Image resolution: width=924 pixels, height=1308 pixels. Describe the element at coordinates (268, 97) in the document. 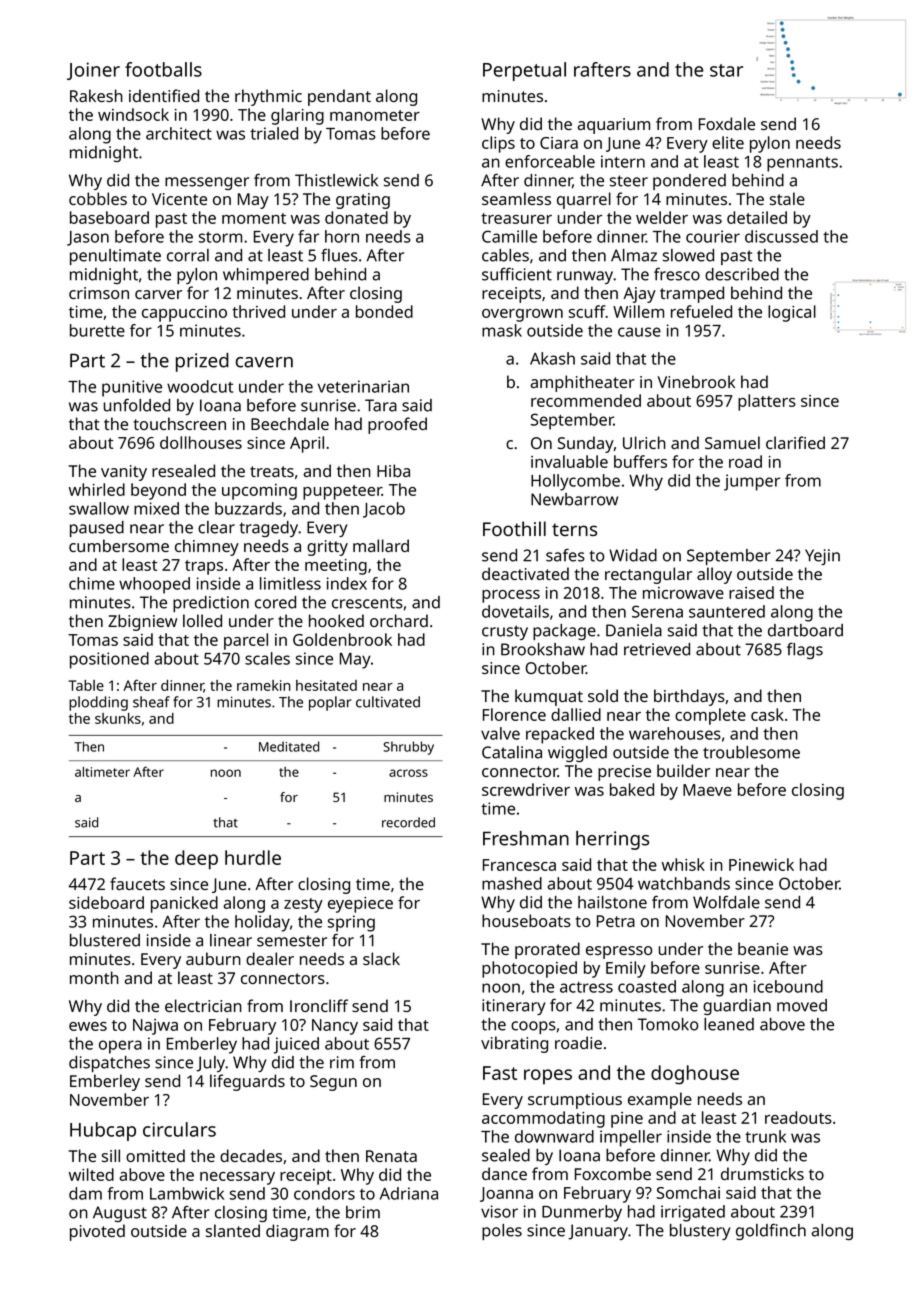

I see `rhythmic` at that location.
